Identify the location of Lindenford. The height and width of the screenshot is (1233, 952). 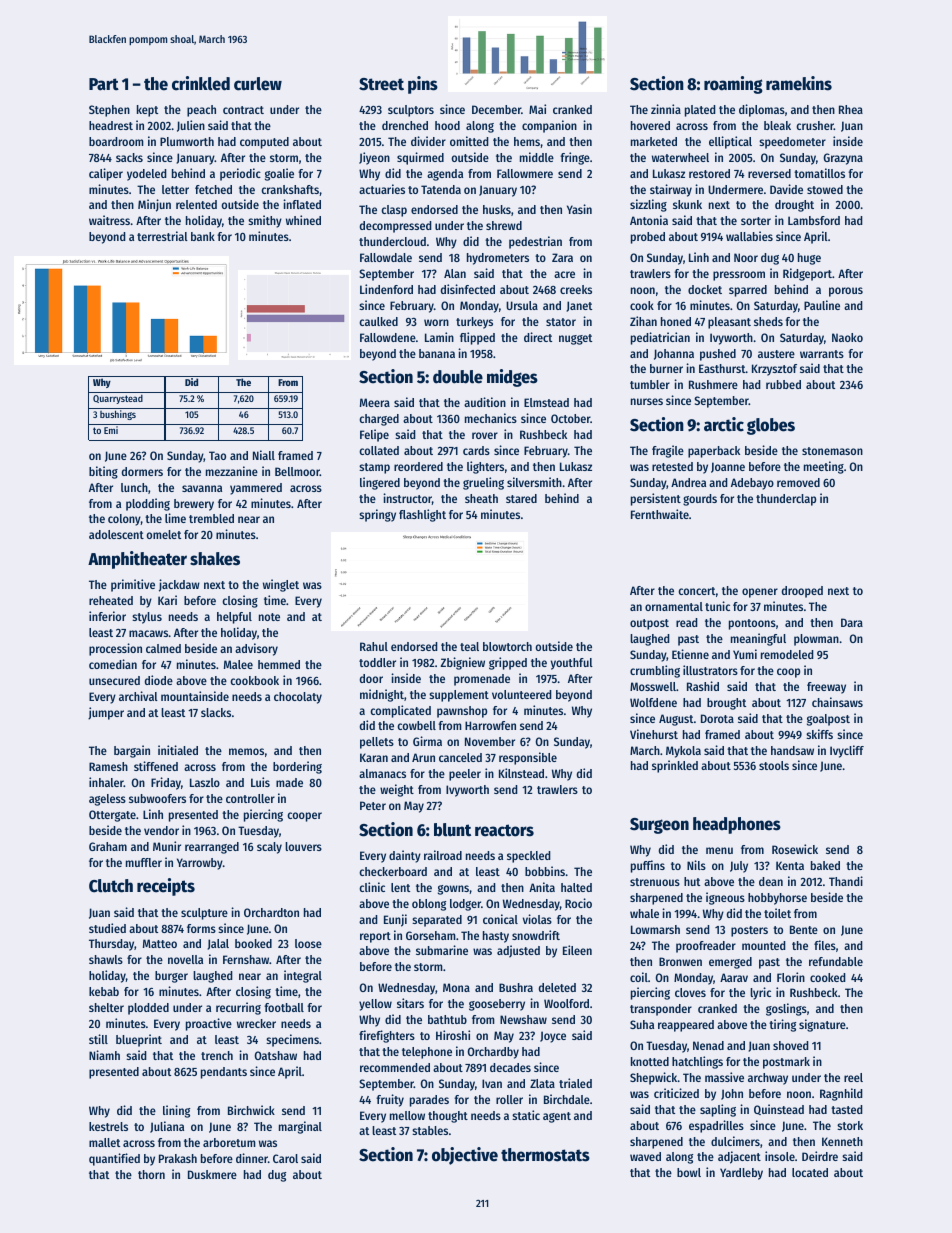
(386, 289).
